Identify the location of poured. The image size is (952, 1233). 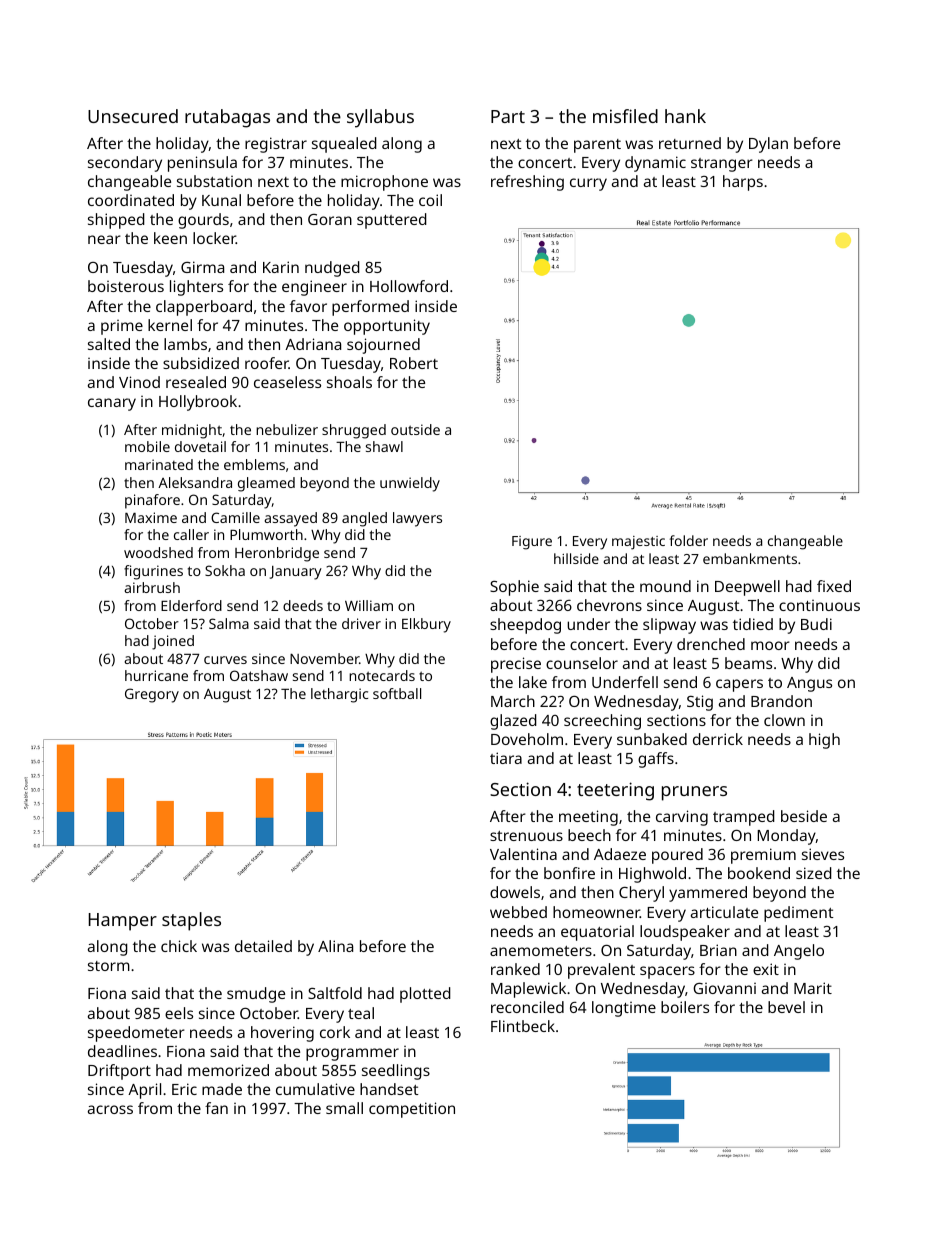
(677, 856).
